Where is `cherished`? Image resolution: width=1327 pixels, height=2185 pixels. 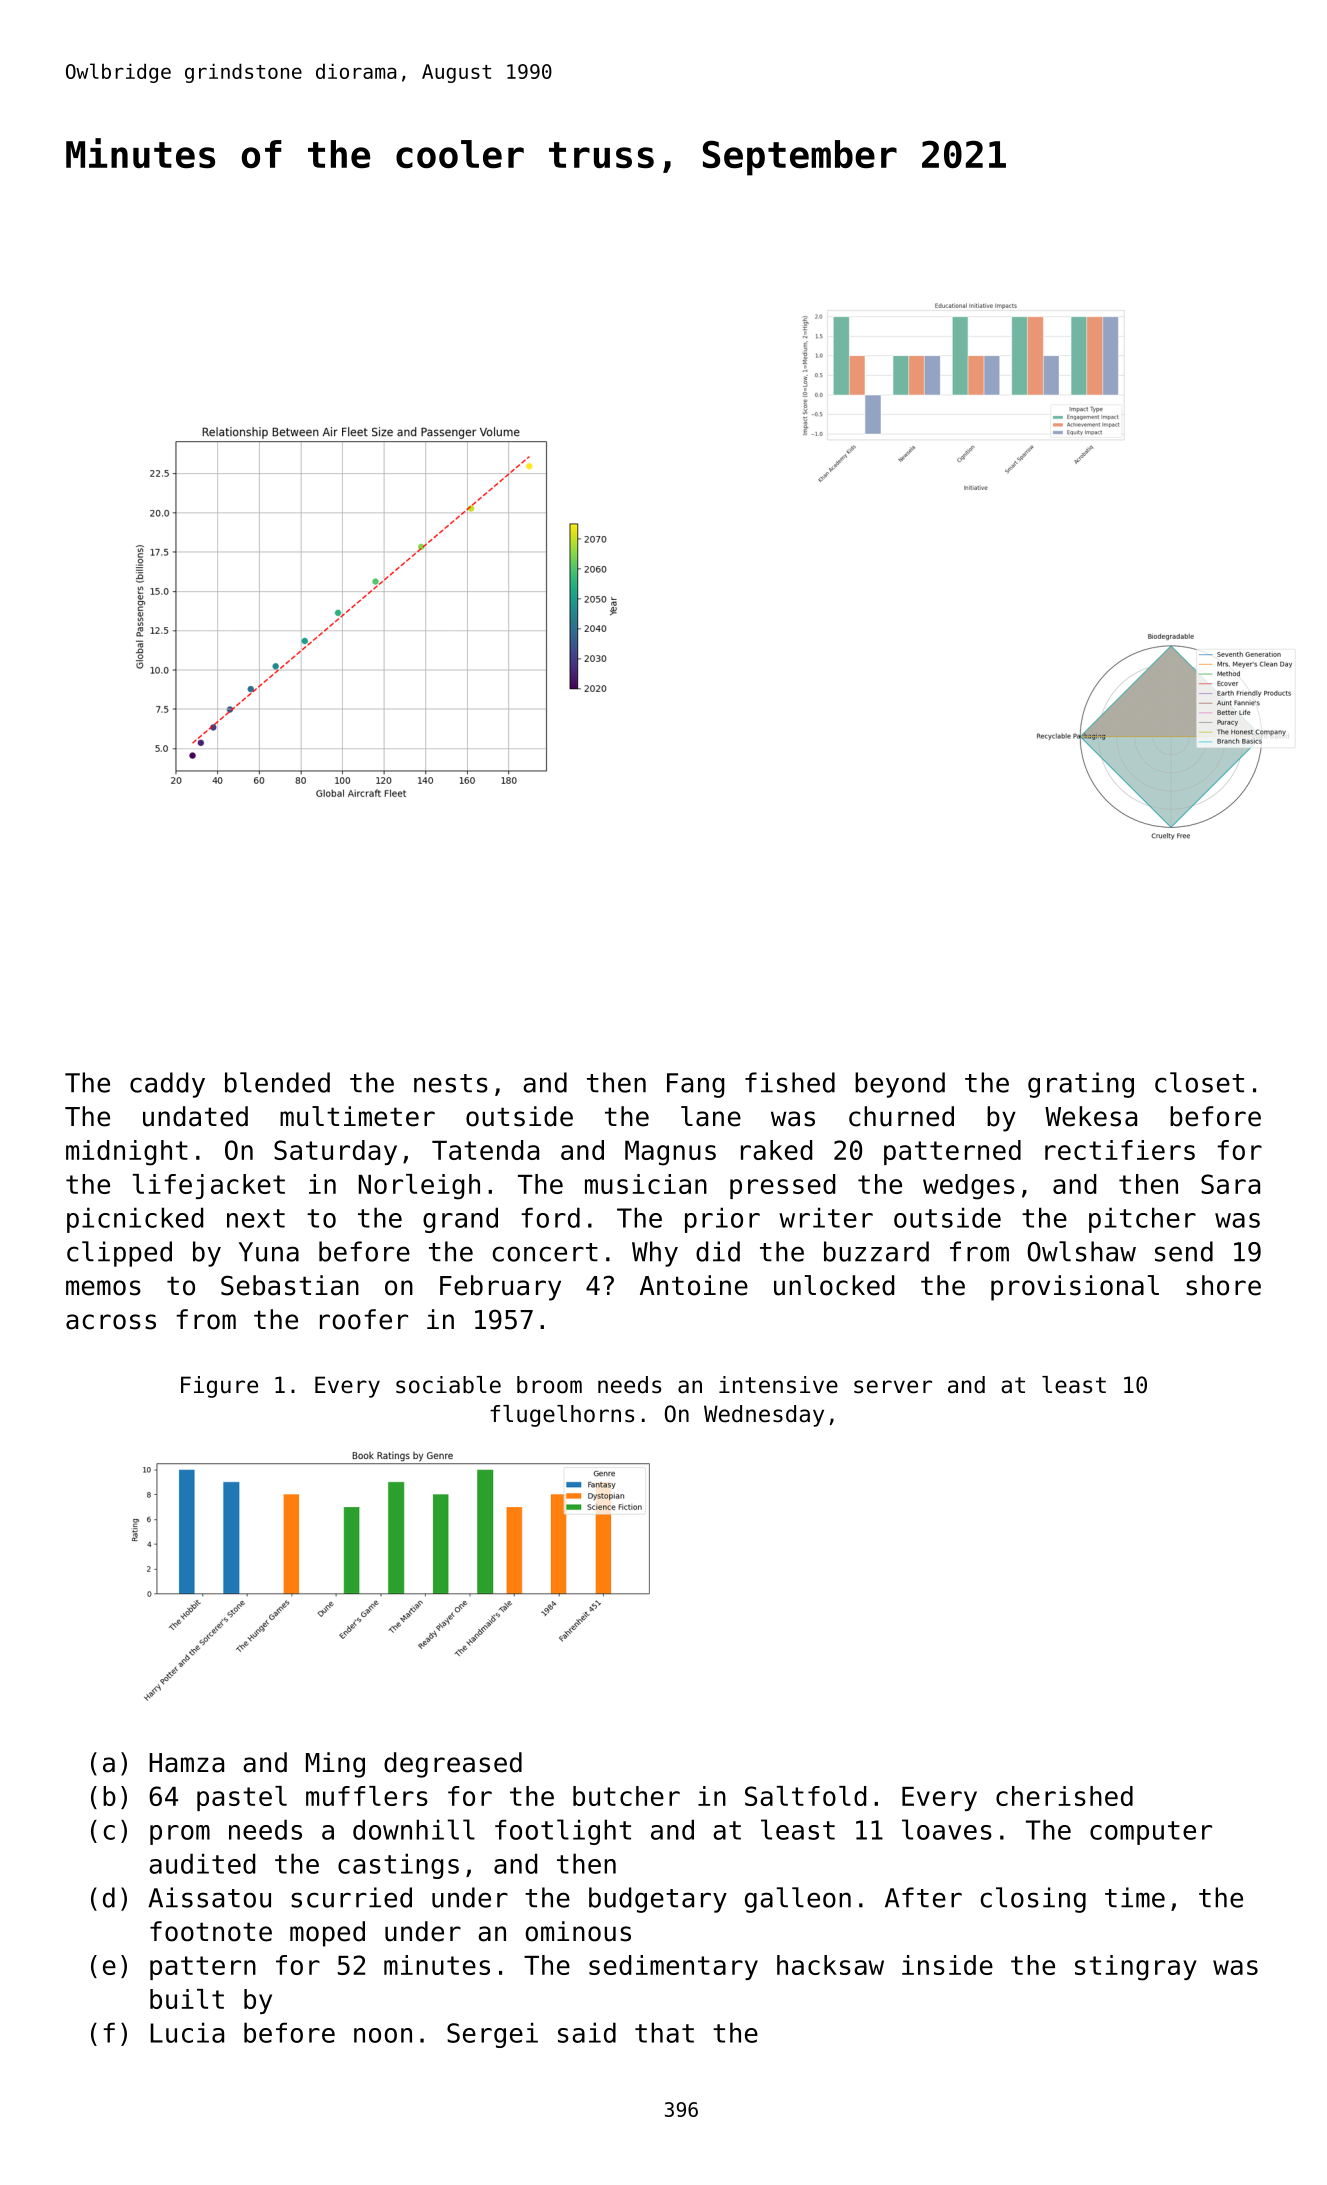 cherished is located at coordinates (1064, 1796).
